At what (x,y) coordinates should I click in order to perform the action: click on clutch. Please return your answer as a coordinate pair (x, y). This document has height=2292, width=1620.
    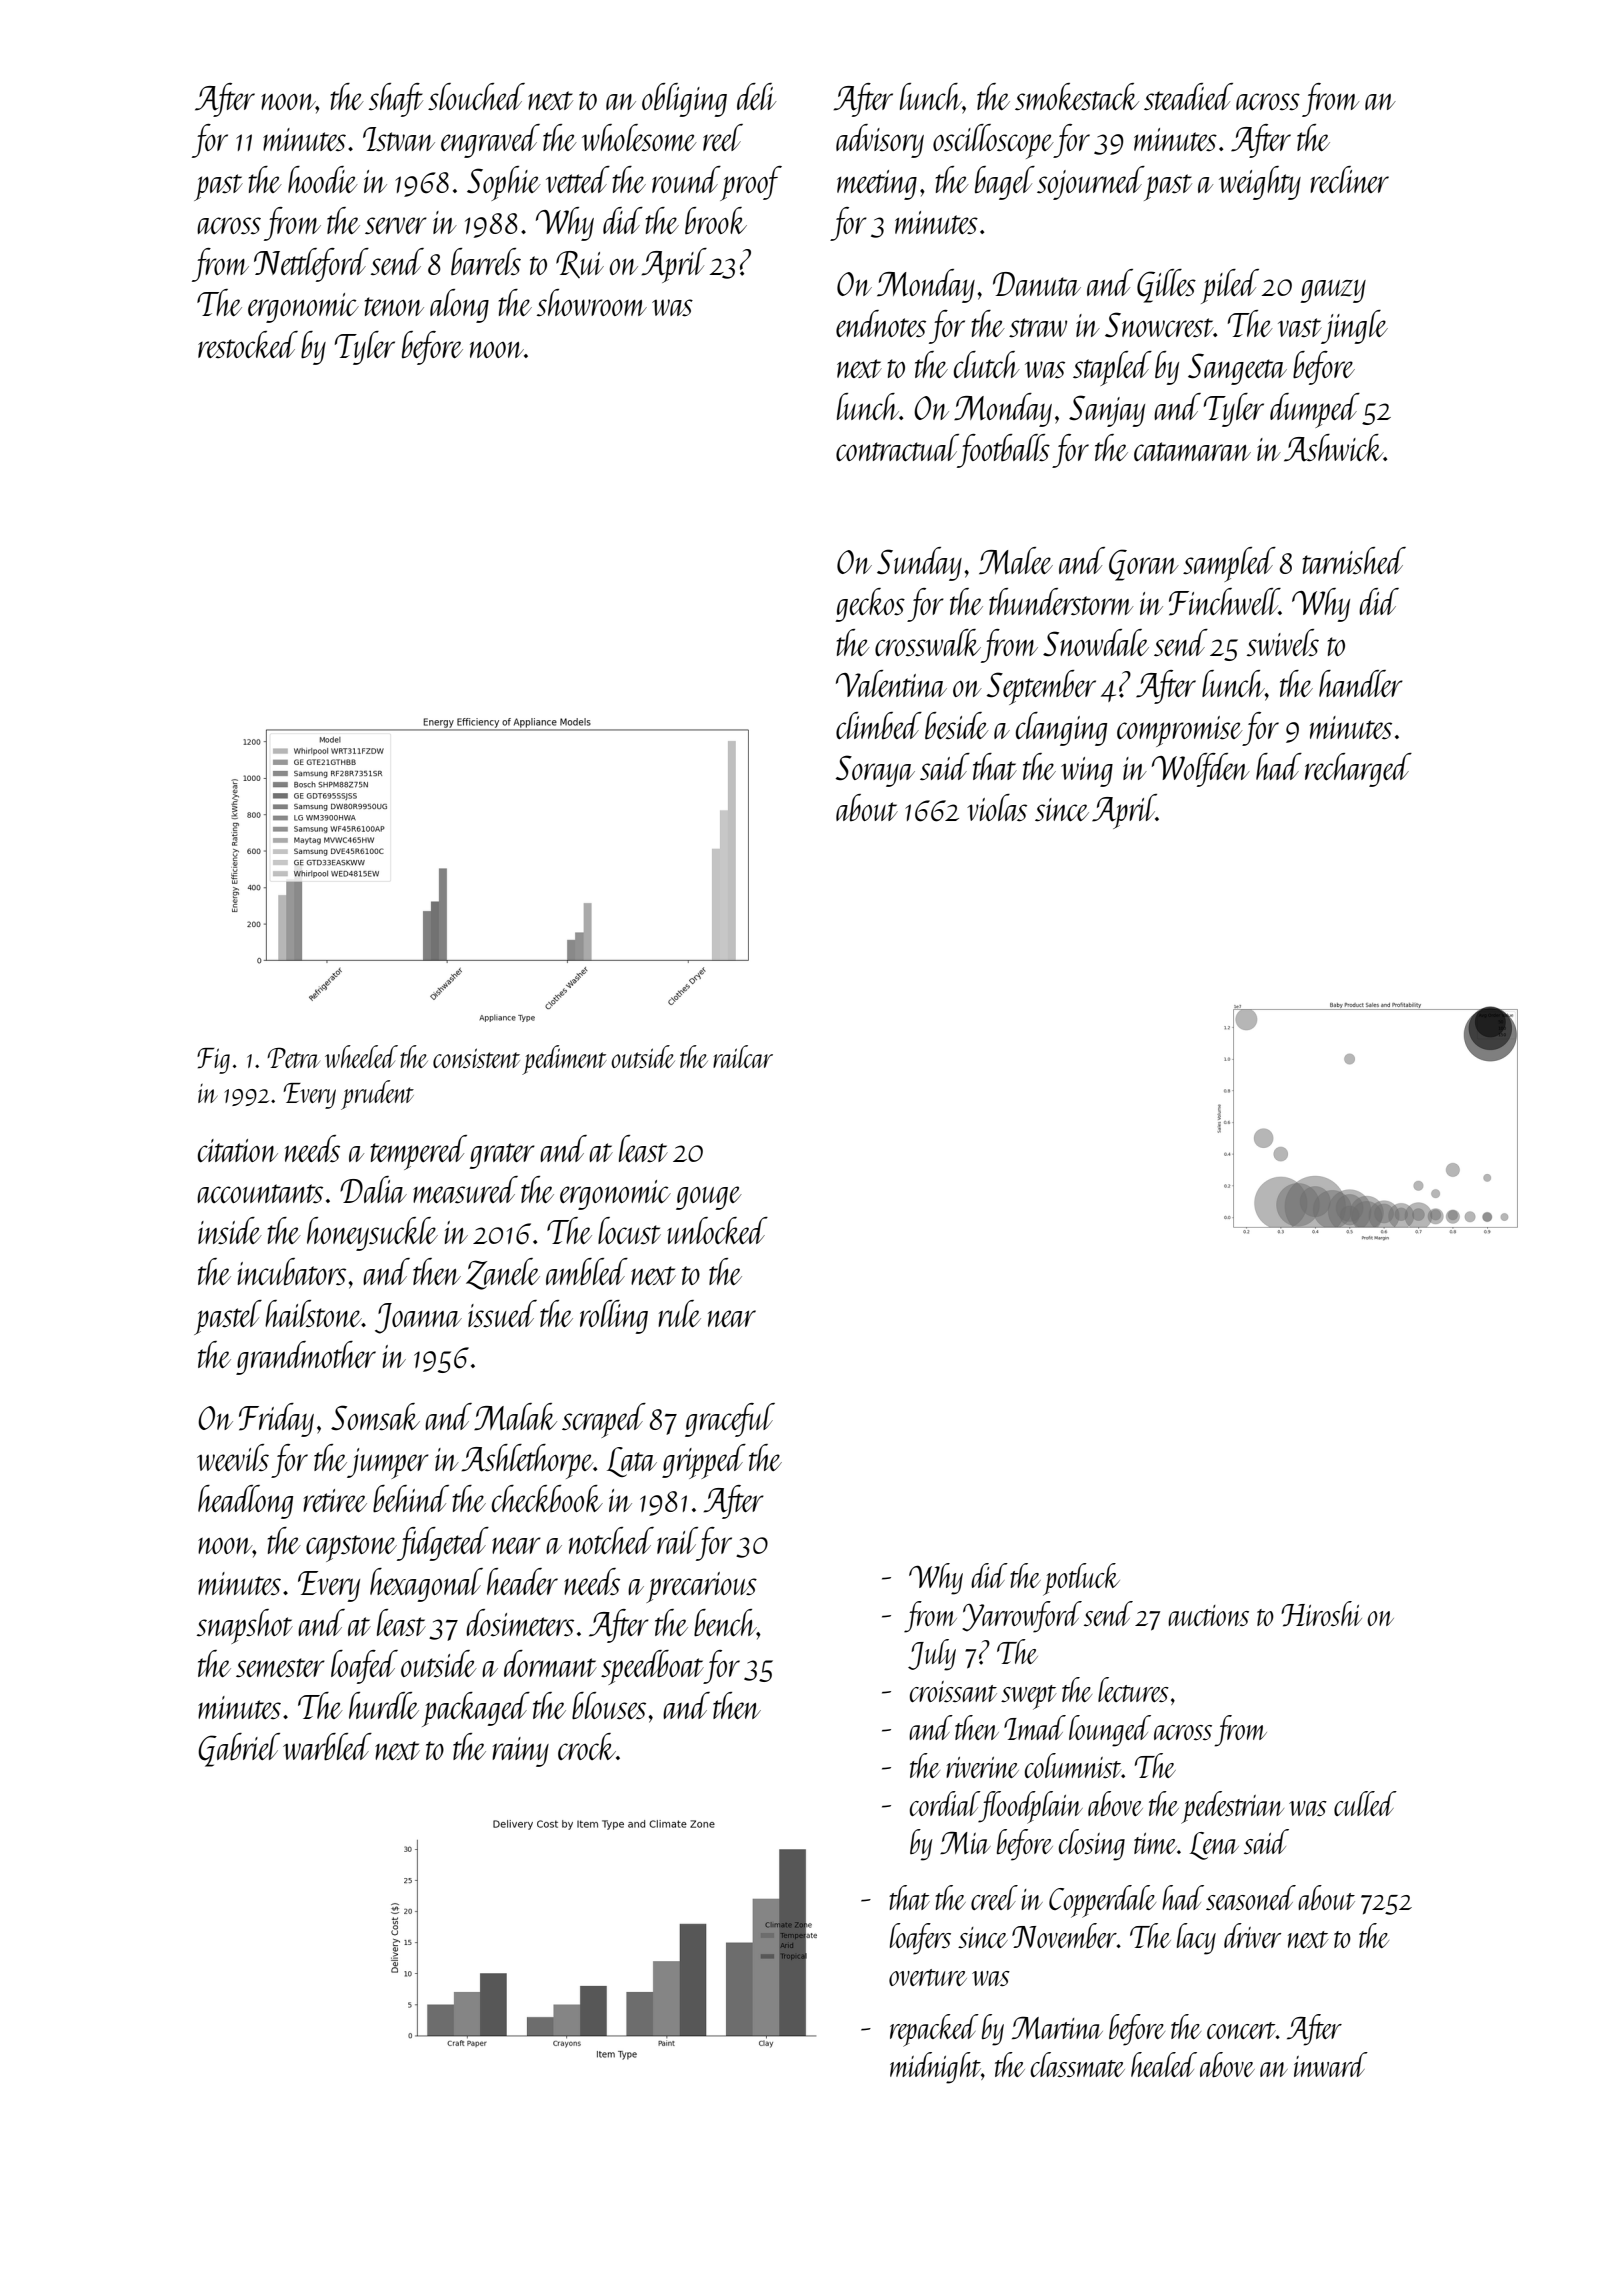
    Looking at the image, I should click on (987, 364).
